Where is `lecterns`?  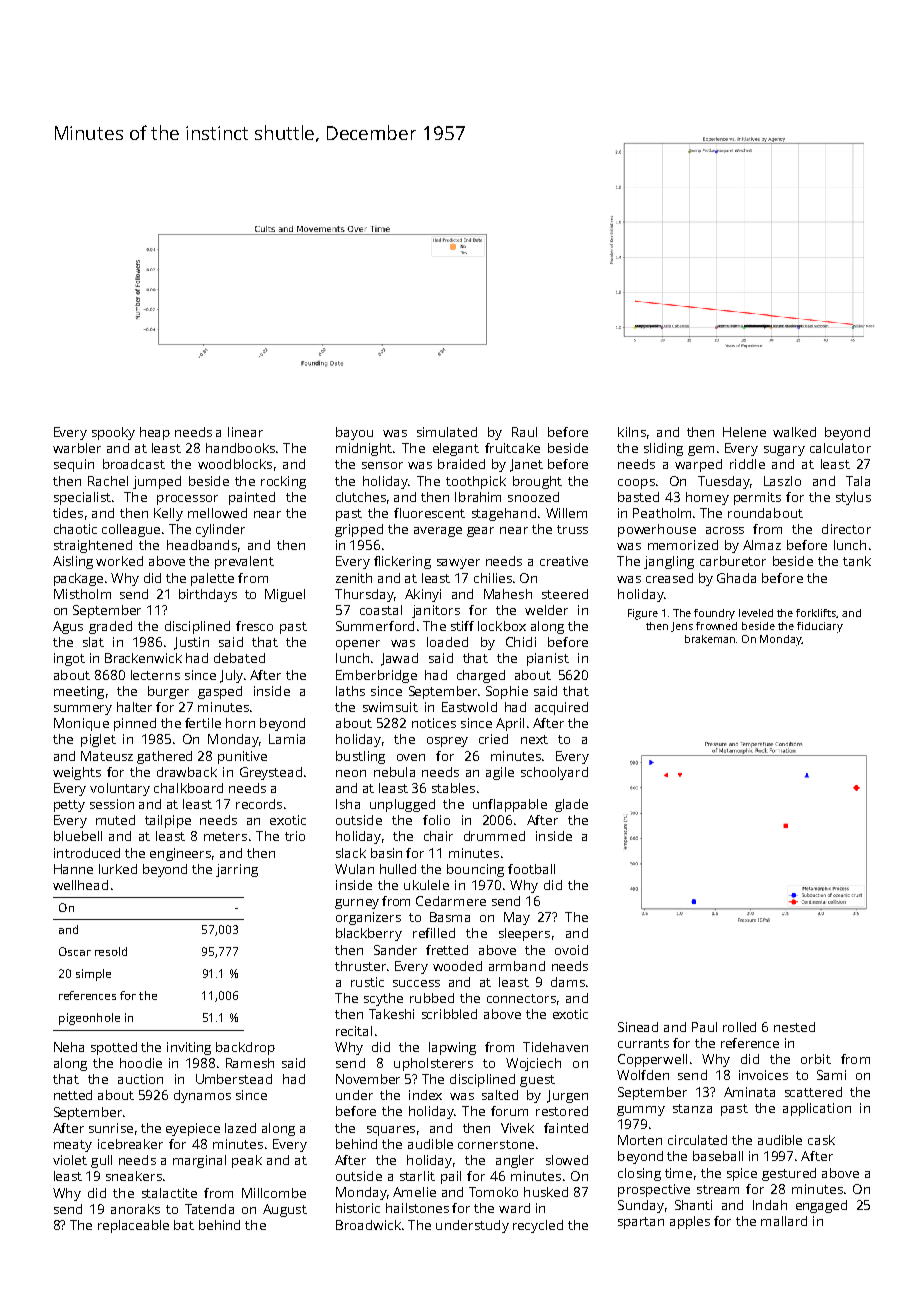 lecterns is located at coordinates (155, 675).
